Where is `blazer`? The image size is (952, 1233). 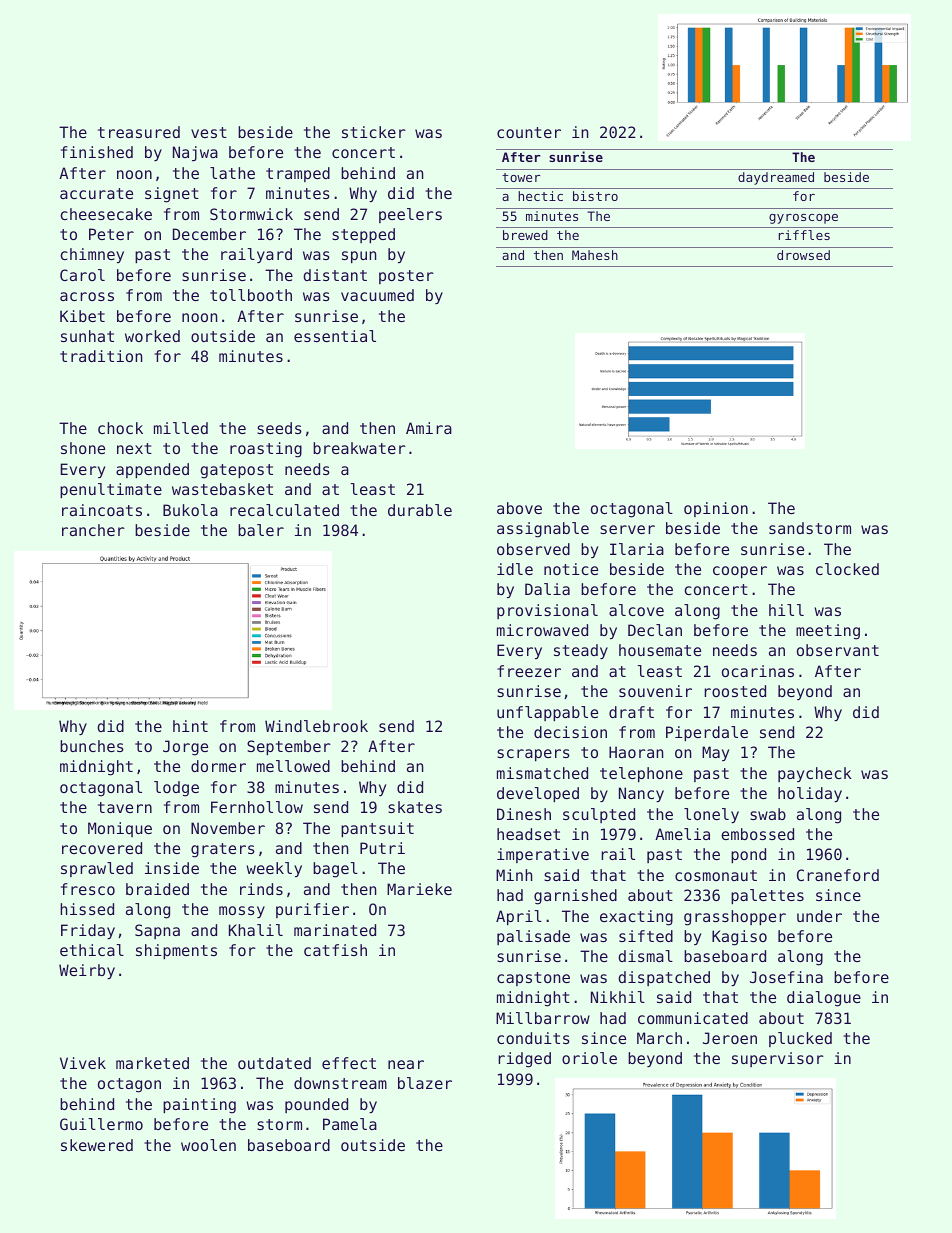 blazer is located at coordinates (425, 1083).
